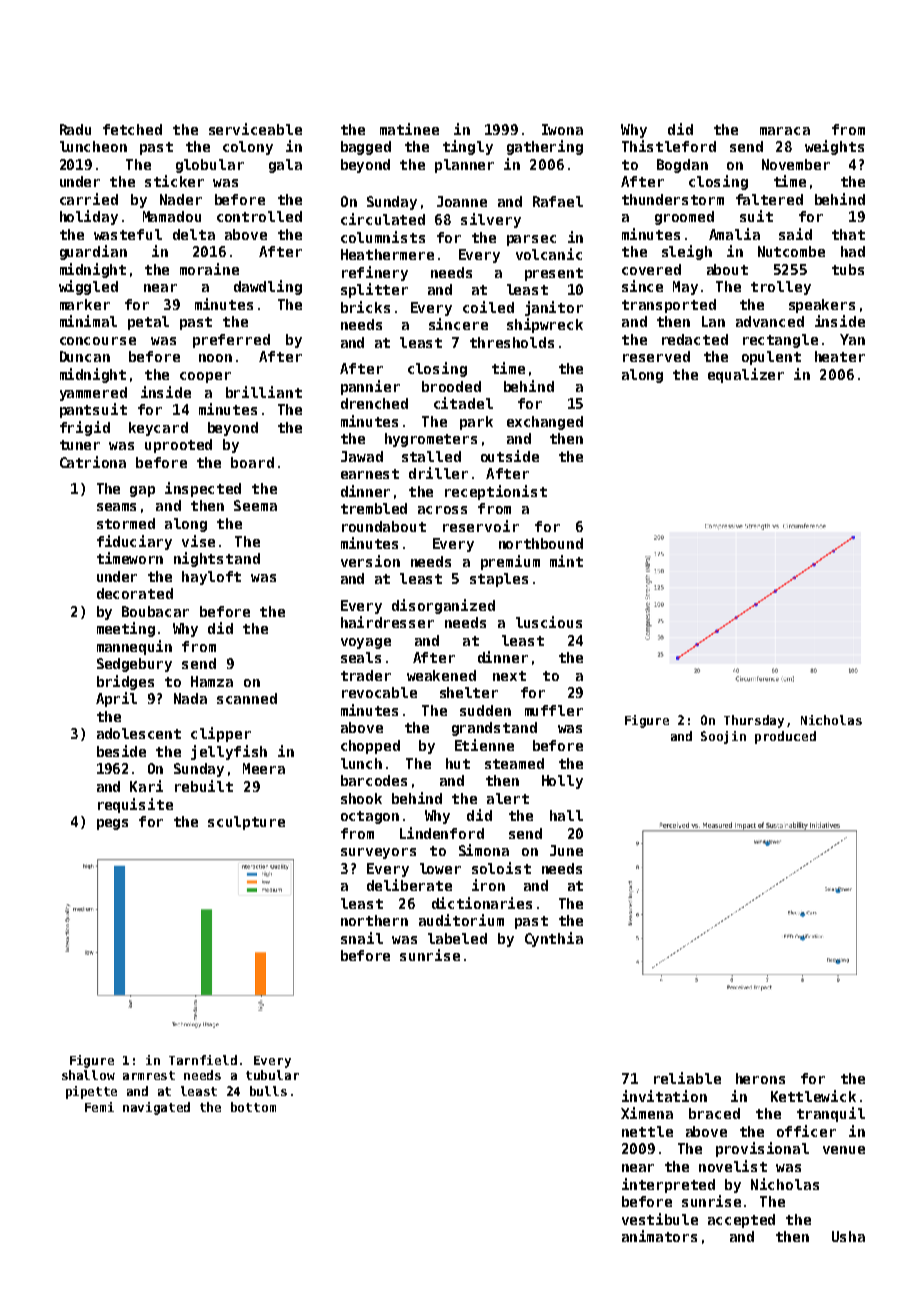 The height and width of the screenshot is (1308, 924). What do you see at coordinates (374, 403) in the screenshot?
I see `drenched` at bounding box center [374, 403].
